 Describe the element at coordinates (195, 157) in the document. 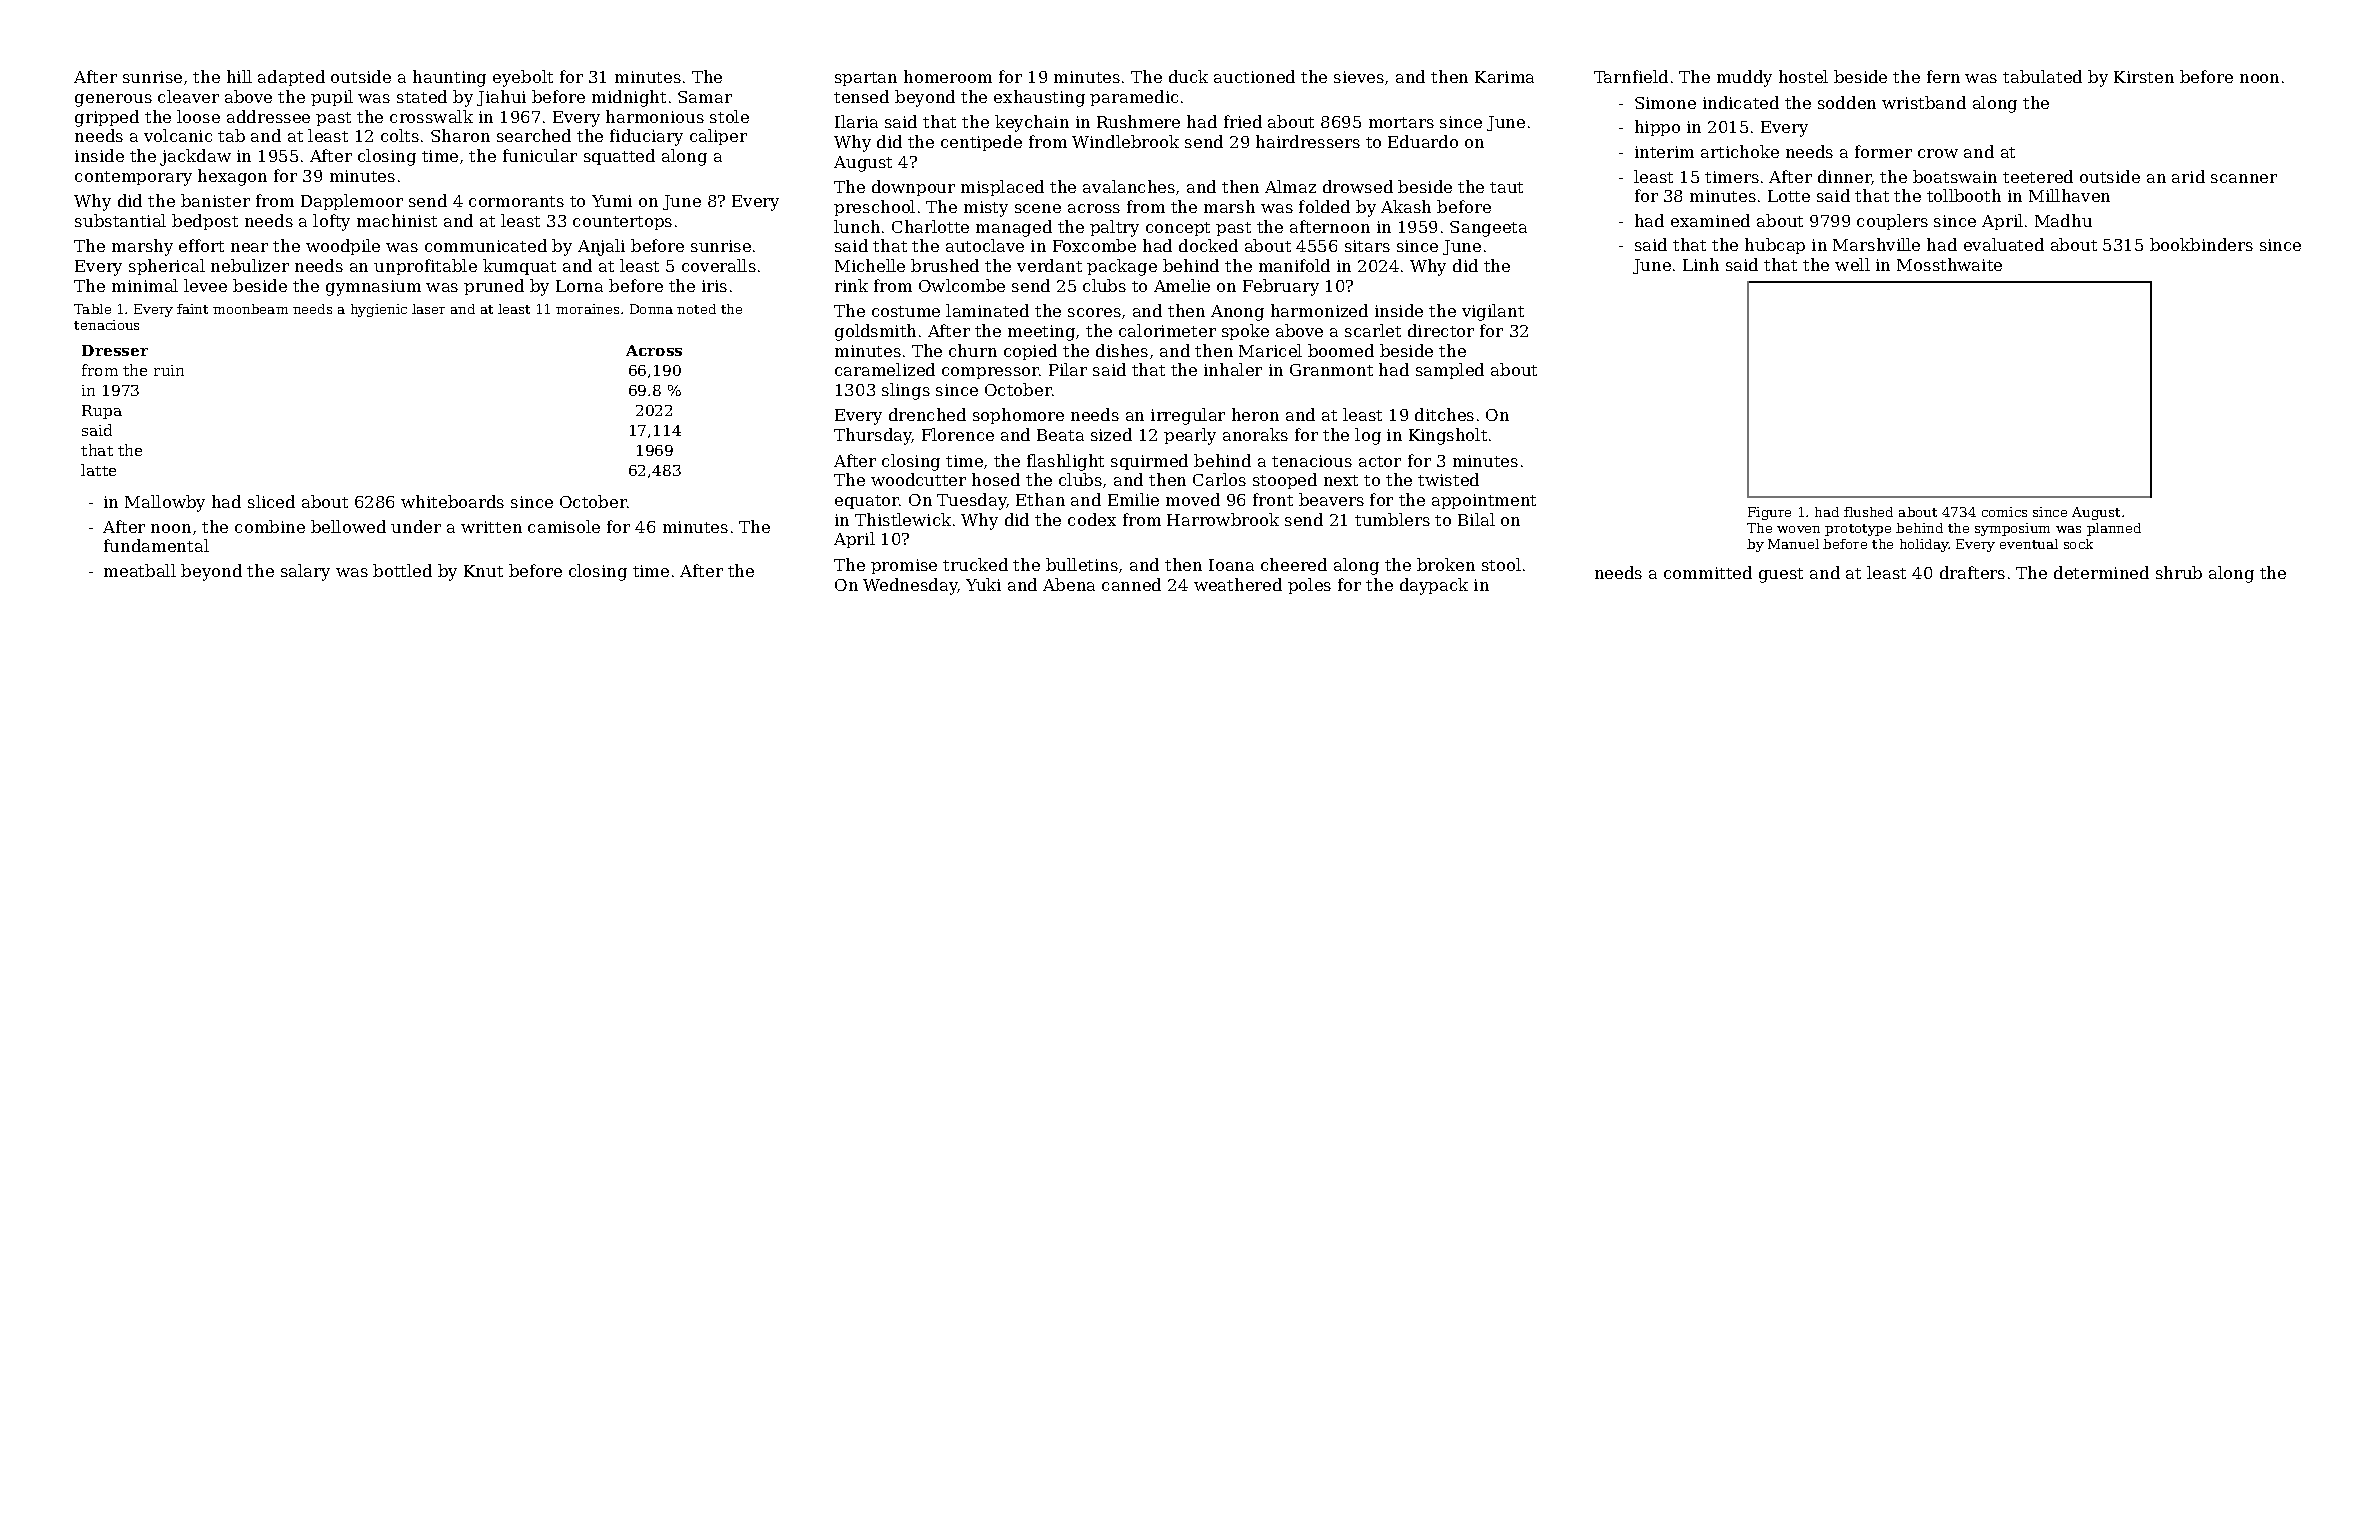

I see `jackdaw` at that location.
